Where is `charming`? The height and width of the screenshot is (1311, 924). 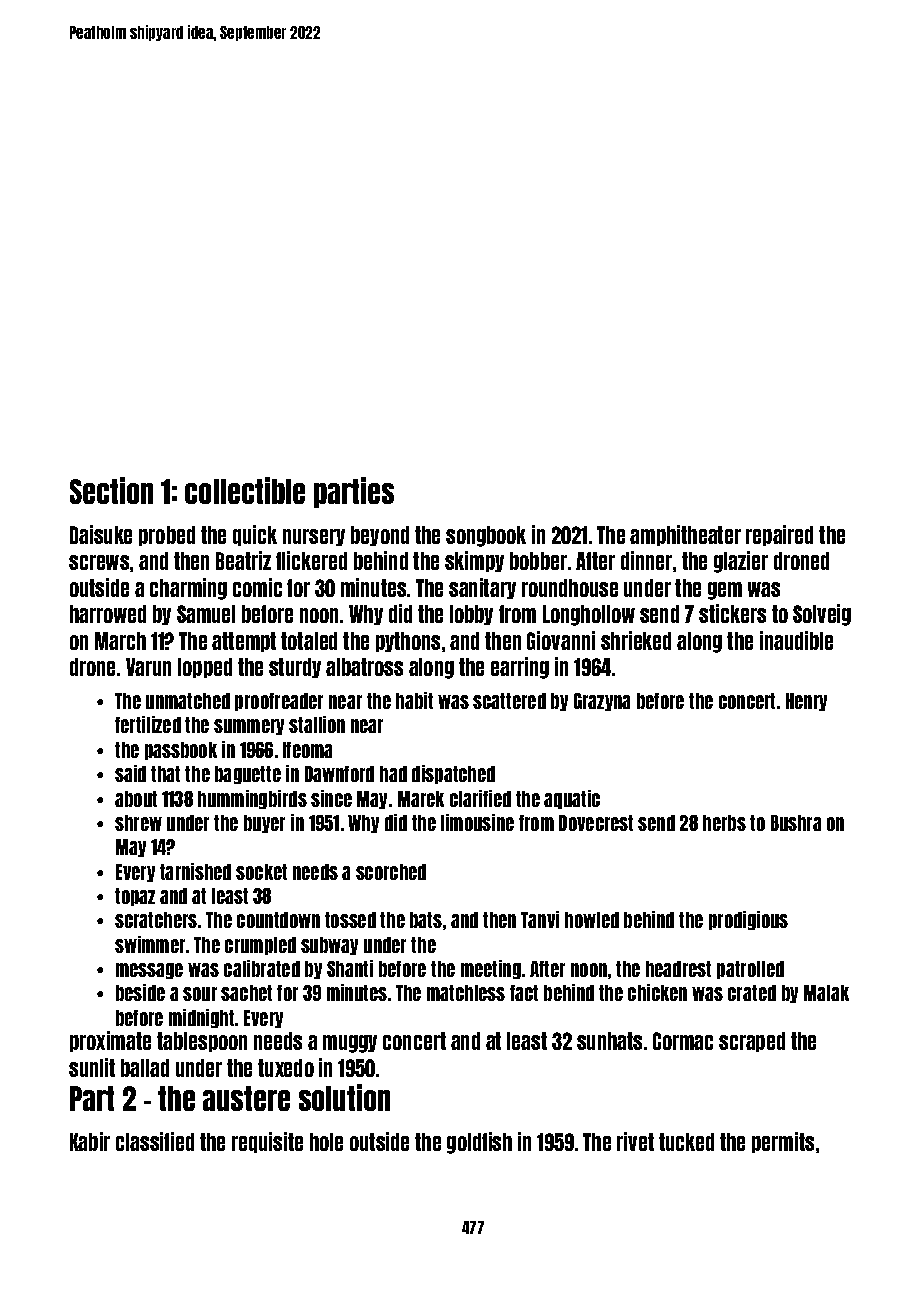 charming is located at coordinates (188, 589).
